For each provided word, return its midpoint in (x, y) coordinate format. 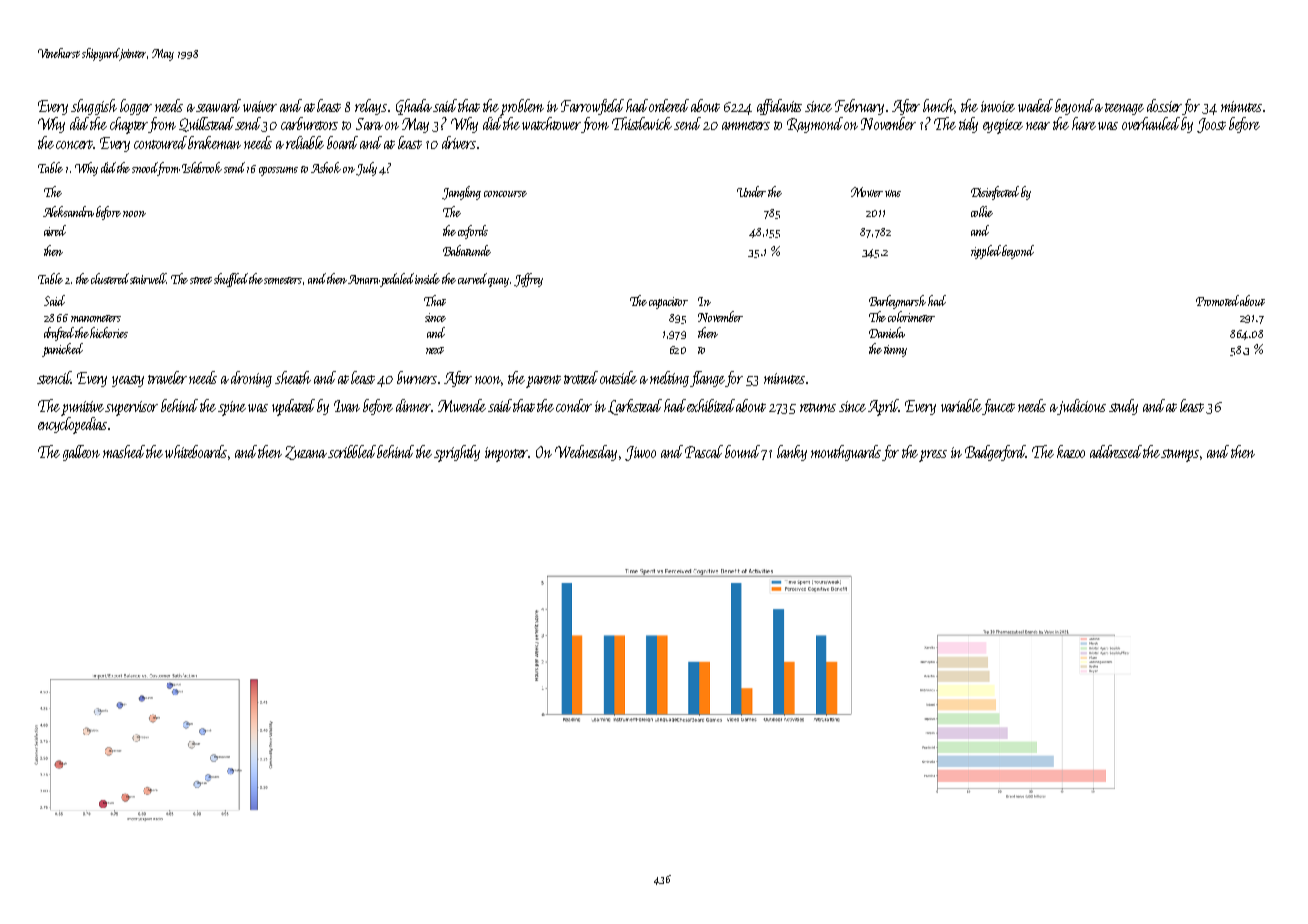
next (435, 350)
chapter (129, 125)
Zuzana (306, 453)
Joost (1211, 125)
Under (751, 191)
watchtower (552, 125)
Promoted (1217, 300)
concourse (505, 194)
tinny (895, 351)
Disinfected (995, 193)
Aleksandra (68, 211)
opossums (278, 171)
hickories (109, 332)
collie (982, 211)
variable (961, 405)
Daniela (887, 332)
